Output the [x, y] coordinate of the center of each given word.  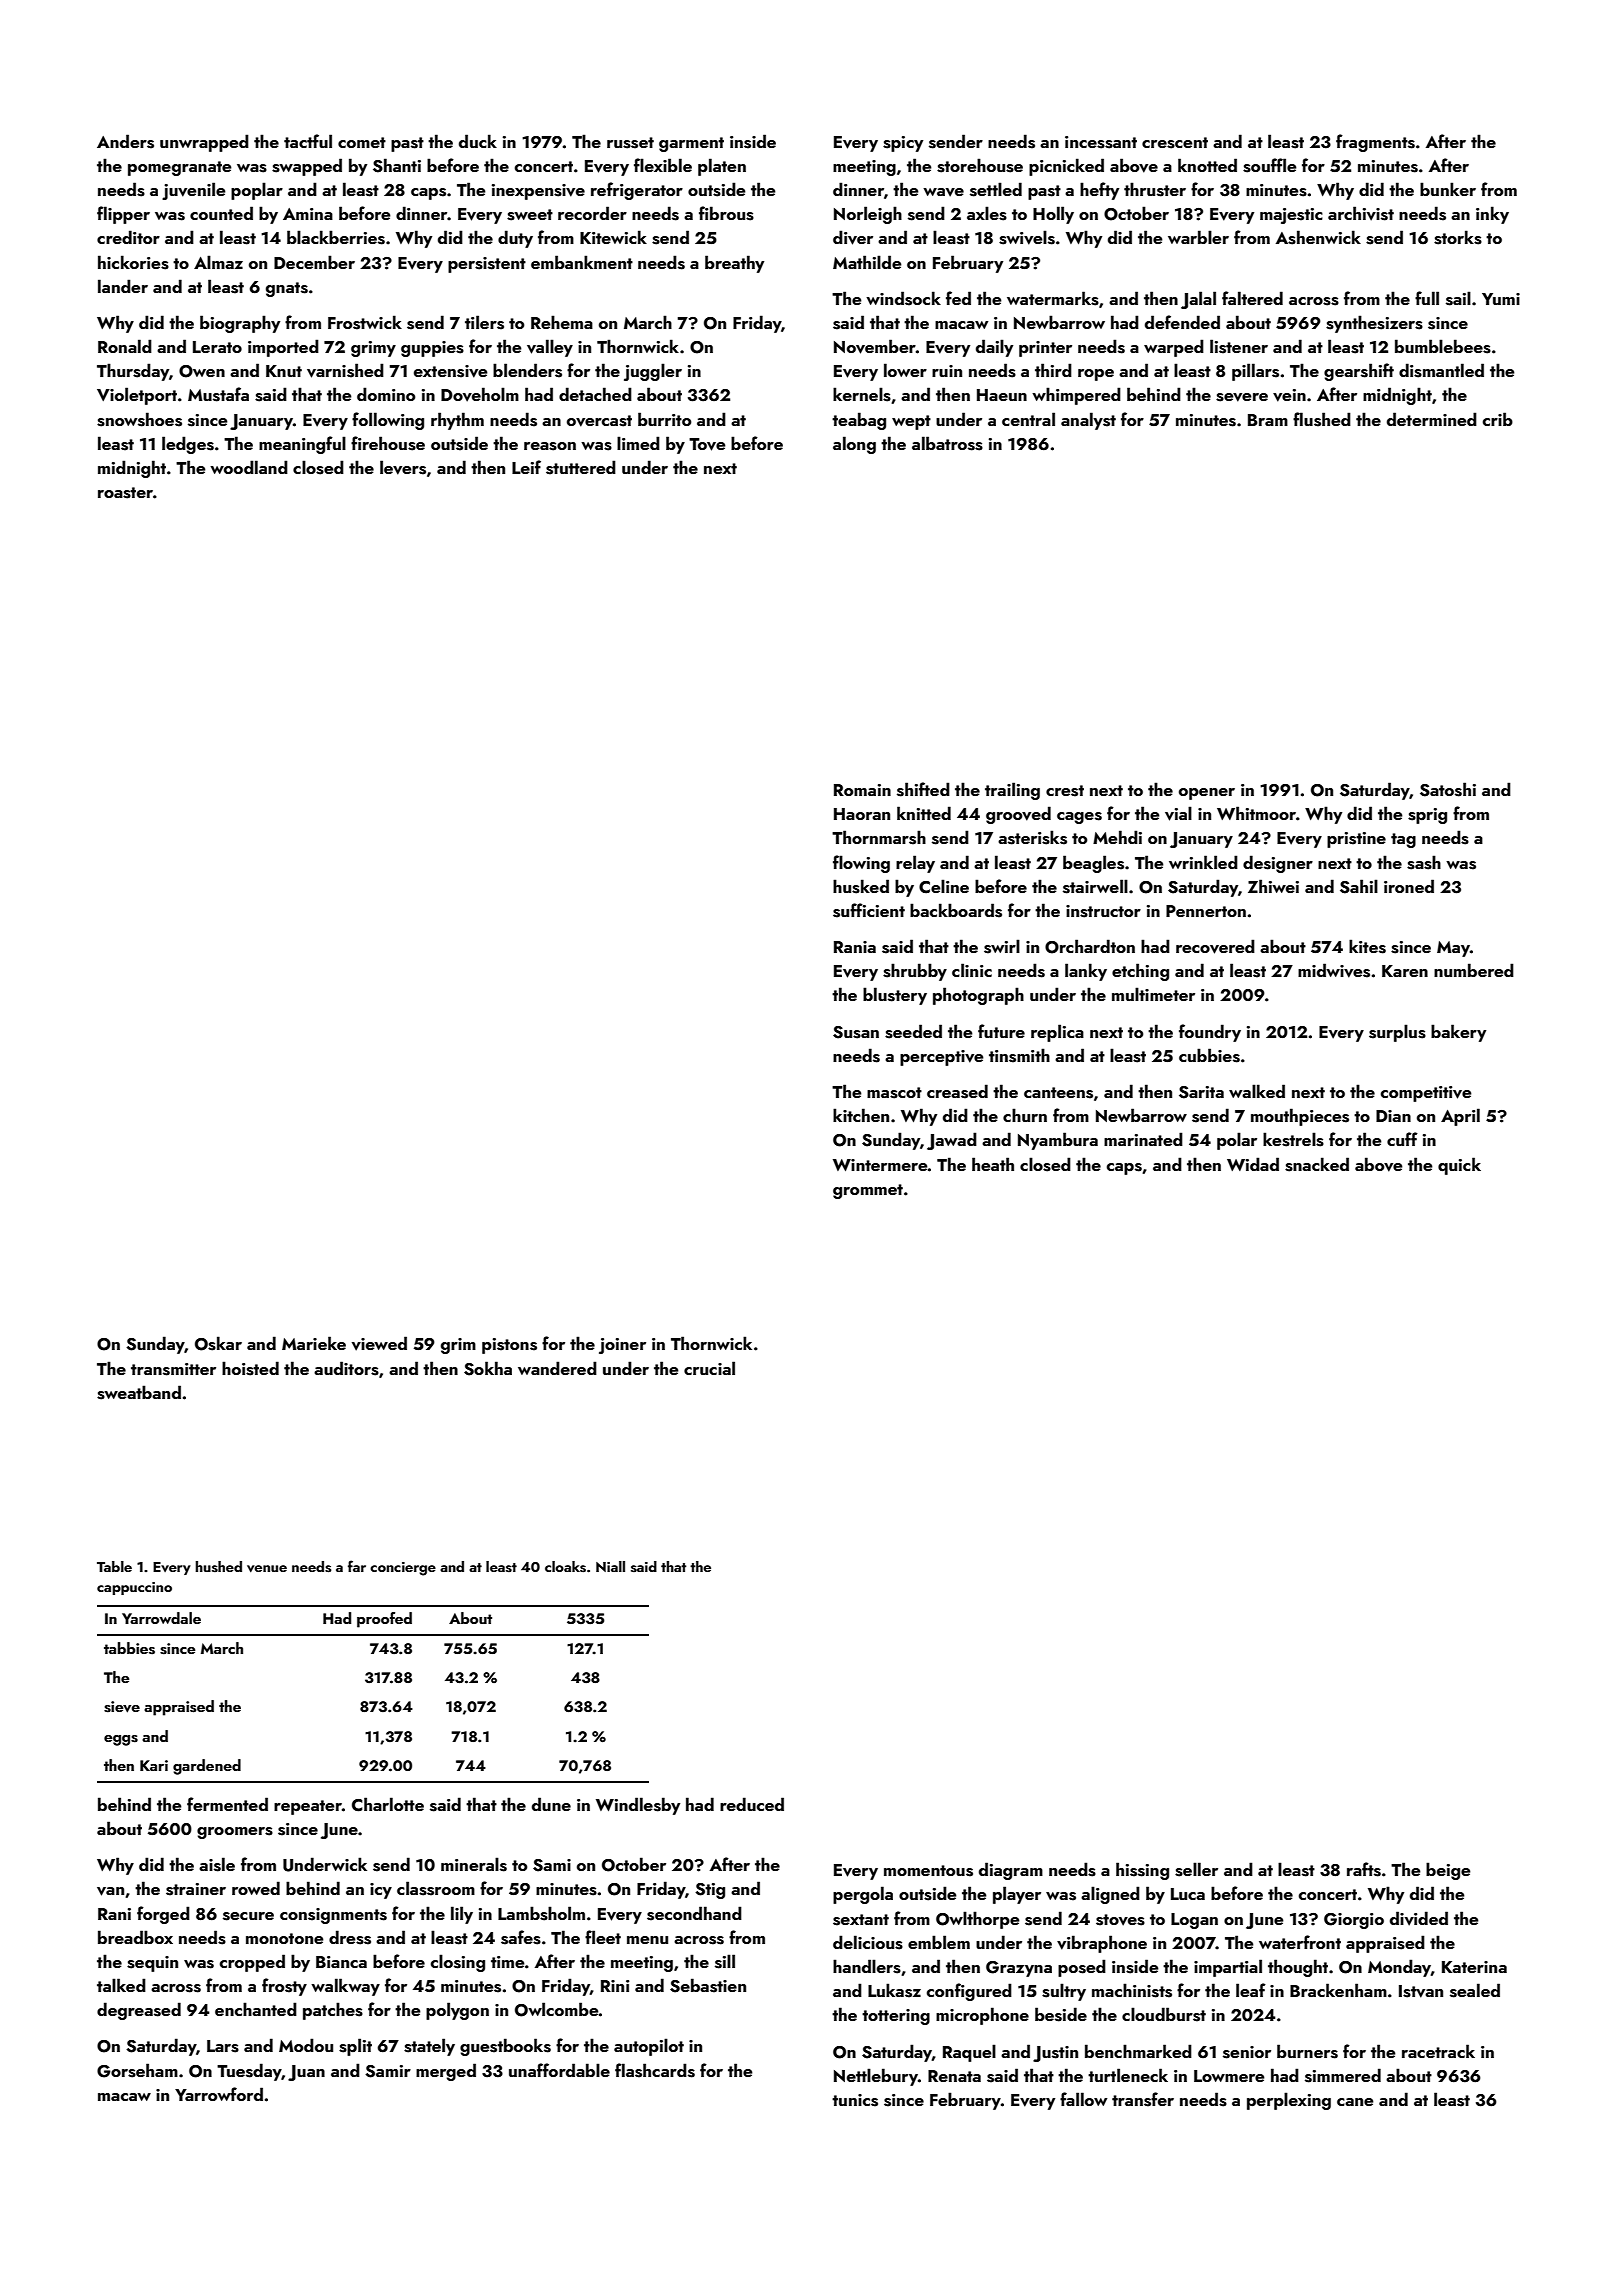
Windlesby [638, 1806]
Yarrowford [219, 2094]
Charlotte [388, 1804]
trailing [1012, 791]
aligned [1110, 1895]
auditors [346, 1368]
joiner [622, 1346]
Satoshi [1448, 789]
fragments [1375, 143]
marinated [1143, 1139]
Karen [1405, 971]
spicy [903, 144]
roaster [125, 493]
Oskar [218, 1343]
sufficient [869, 910]
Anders [125, 141]
